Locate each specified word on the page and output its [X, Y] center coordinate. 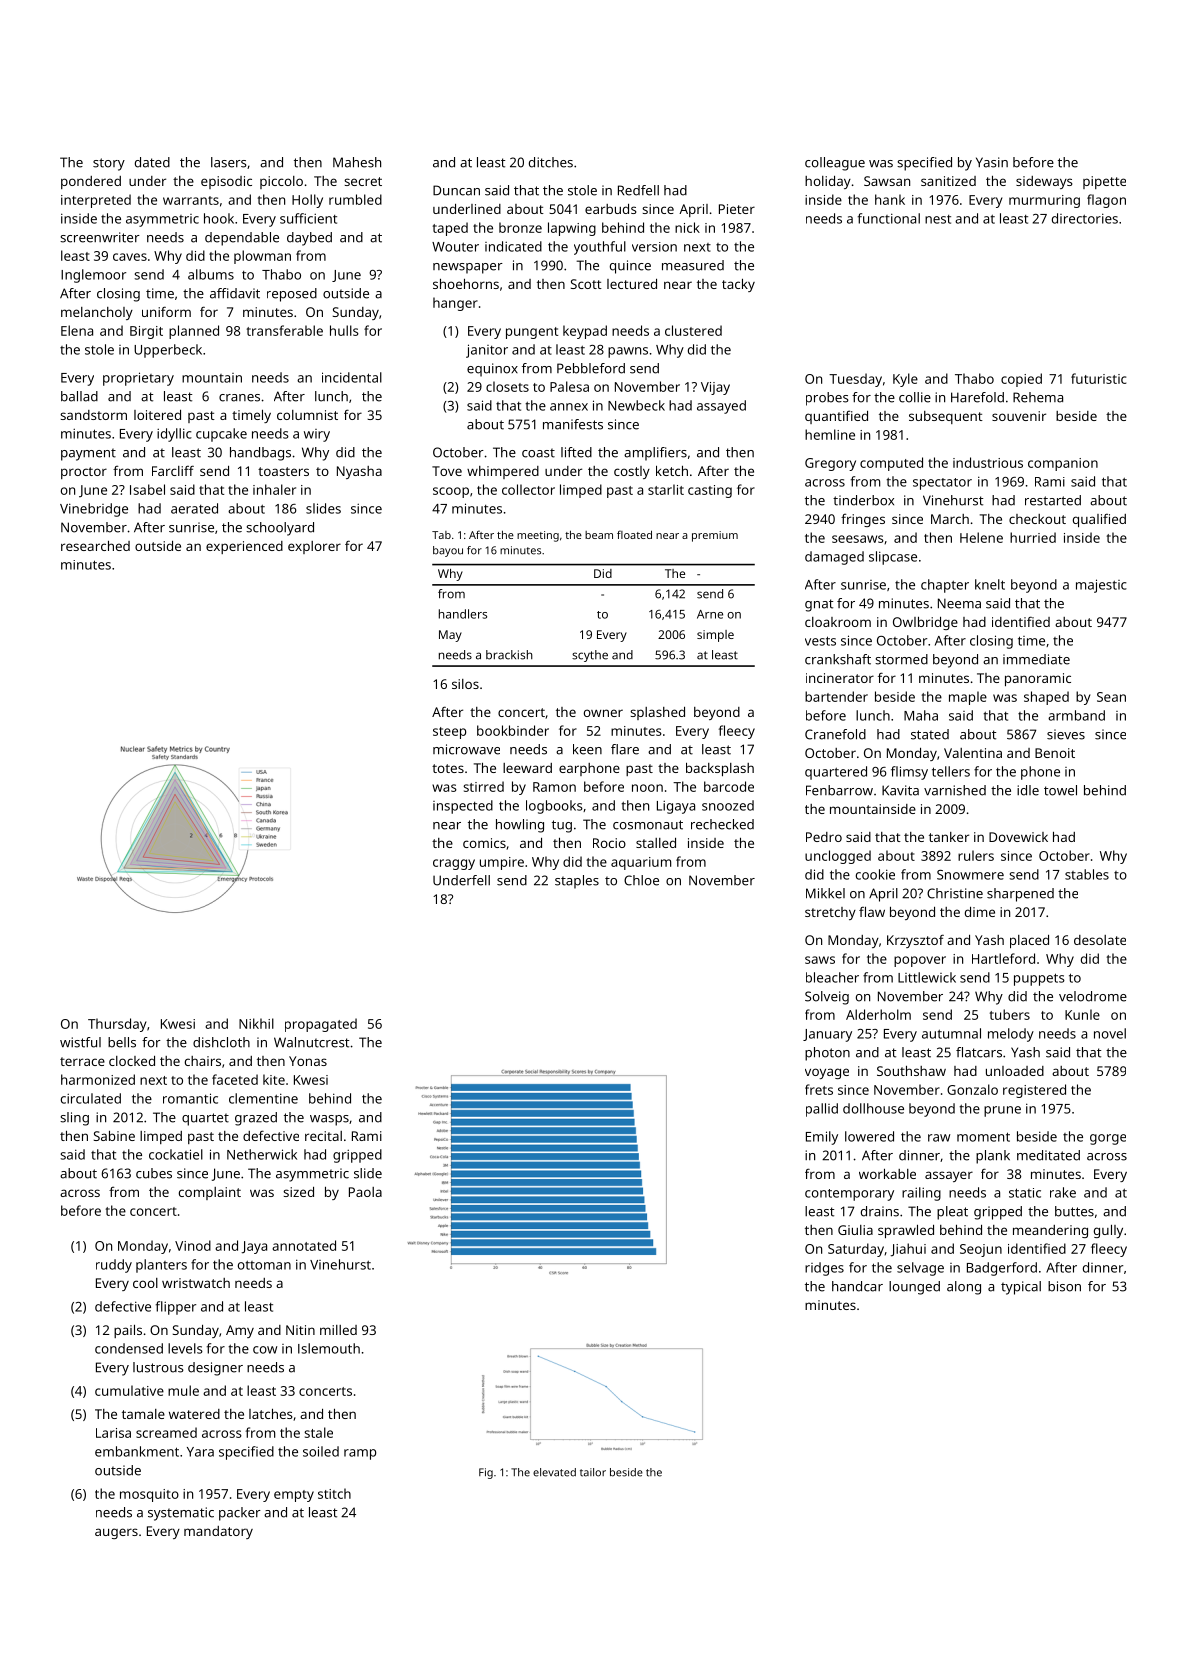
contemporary [849, 1195]
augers [116, 1533]
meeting [538, 536]
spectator [942, 484]
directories [1085, 218]
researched [95, 546]
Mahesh [357, 162]
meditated [1048, 1155]
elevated [554, 1472]
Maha [921, 715]
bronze [520, 227]
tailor [593, 1472]
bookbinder [513, 730]
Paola [365, 1192]
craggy [454, 864]
